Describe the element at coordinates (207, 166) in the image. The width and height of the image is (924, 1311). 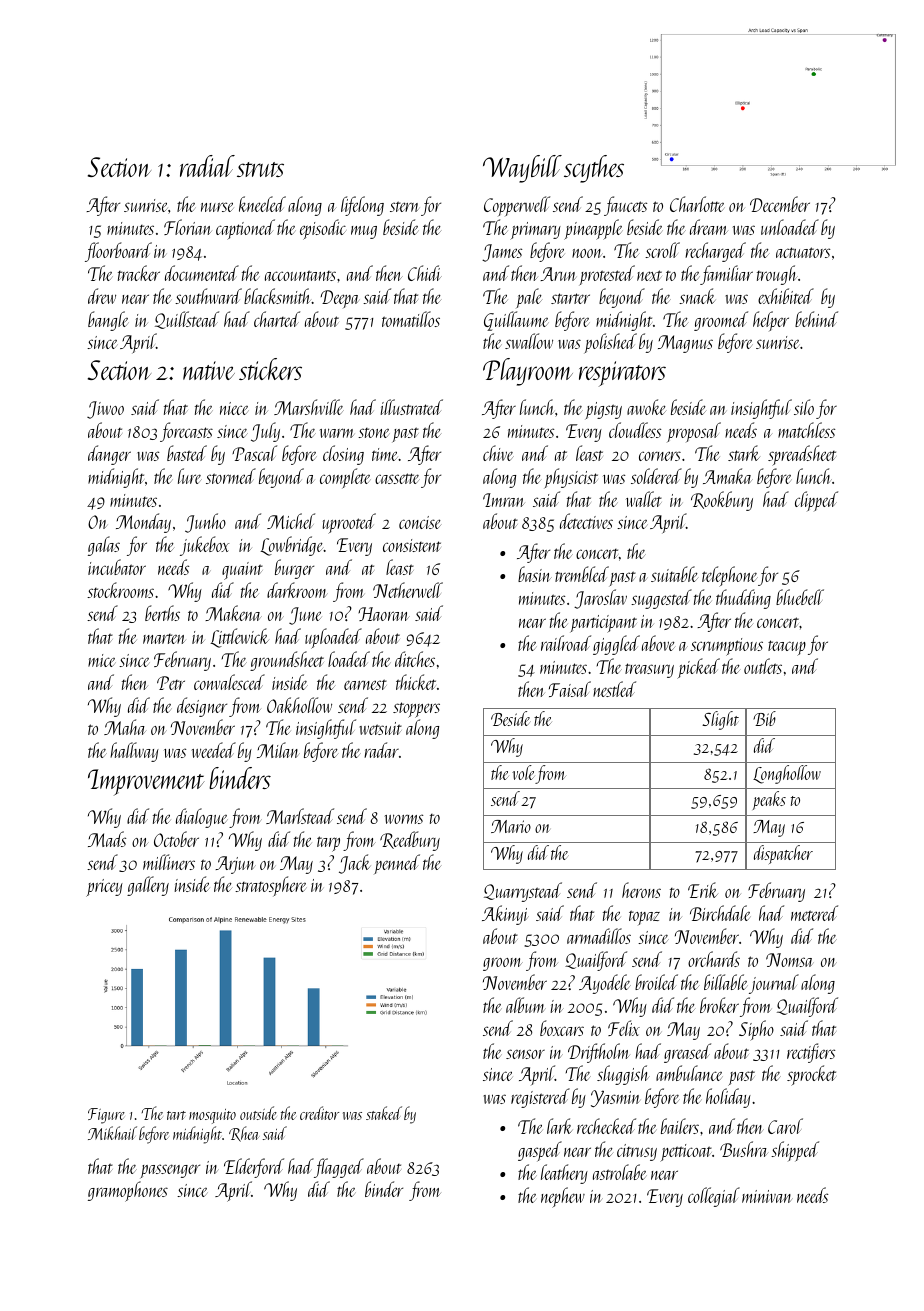
I see `radial` at that location.
